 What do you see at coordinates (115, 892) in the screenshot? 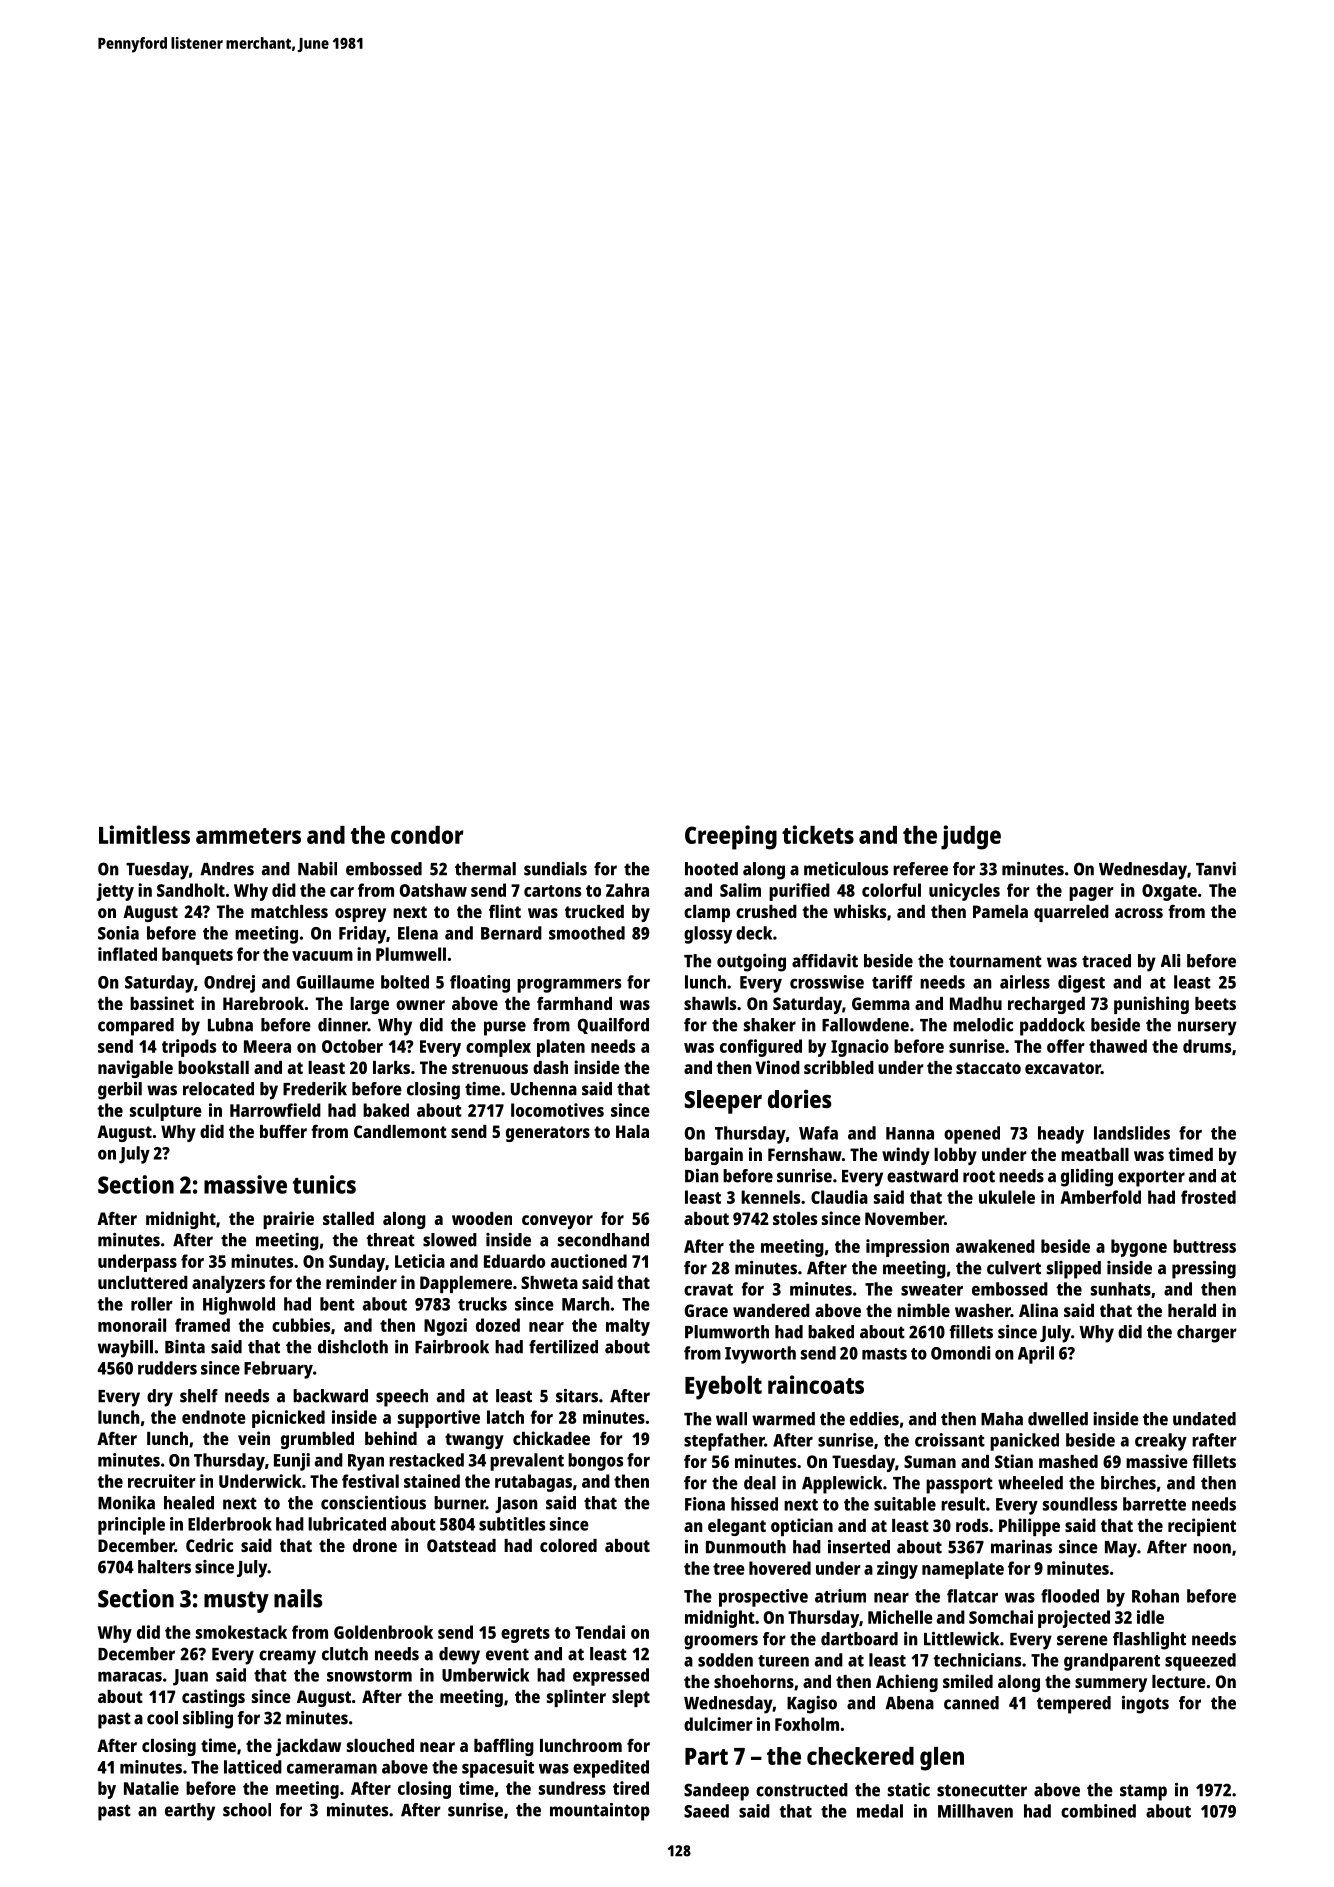
I see `jetty` at bounding box center [115, 892].
